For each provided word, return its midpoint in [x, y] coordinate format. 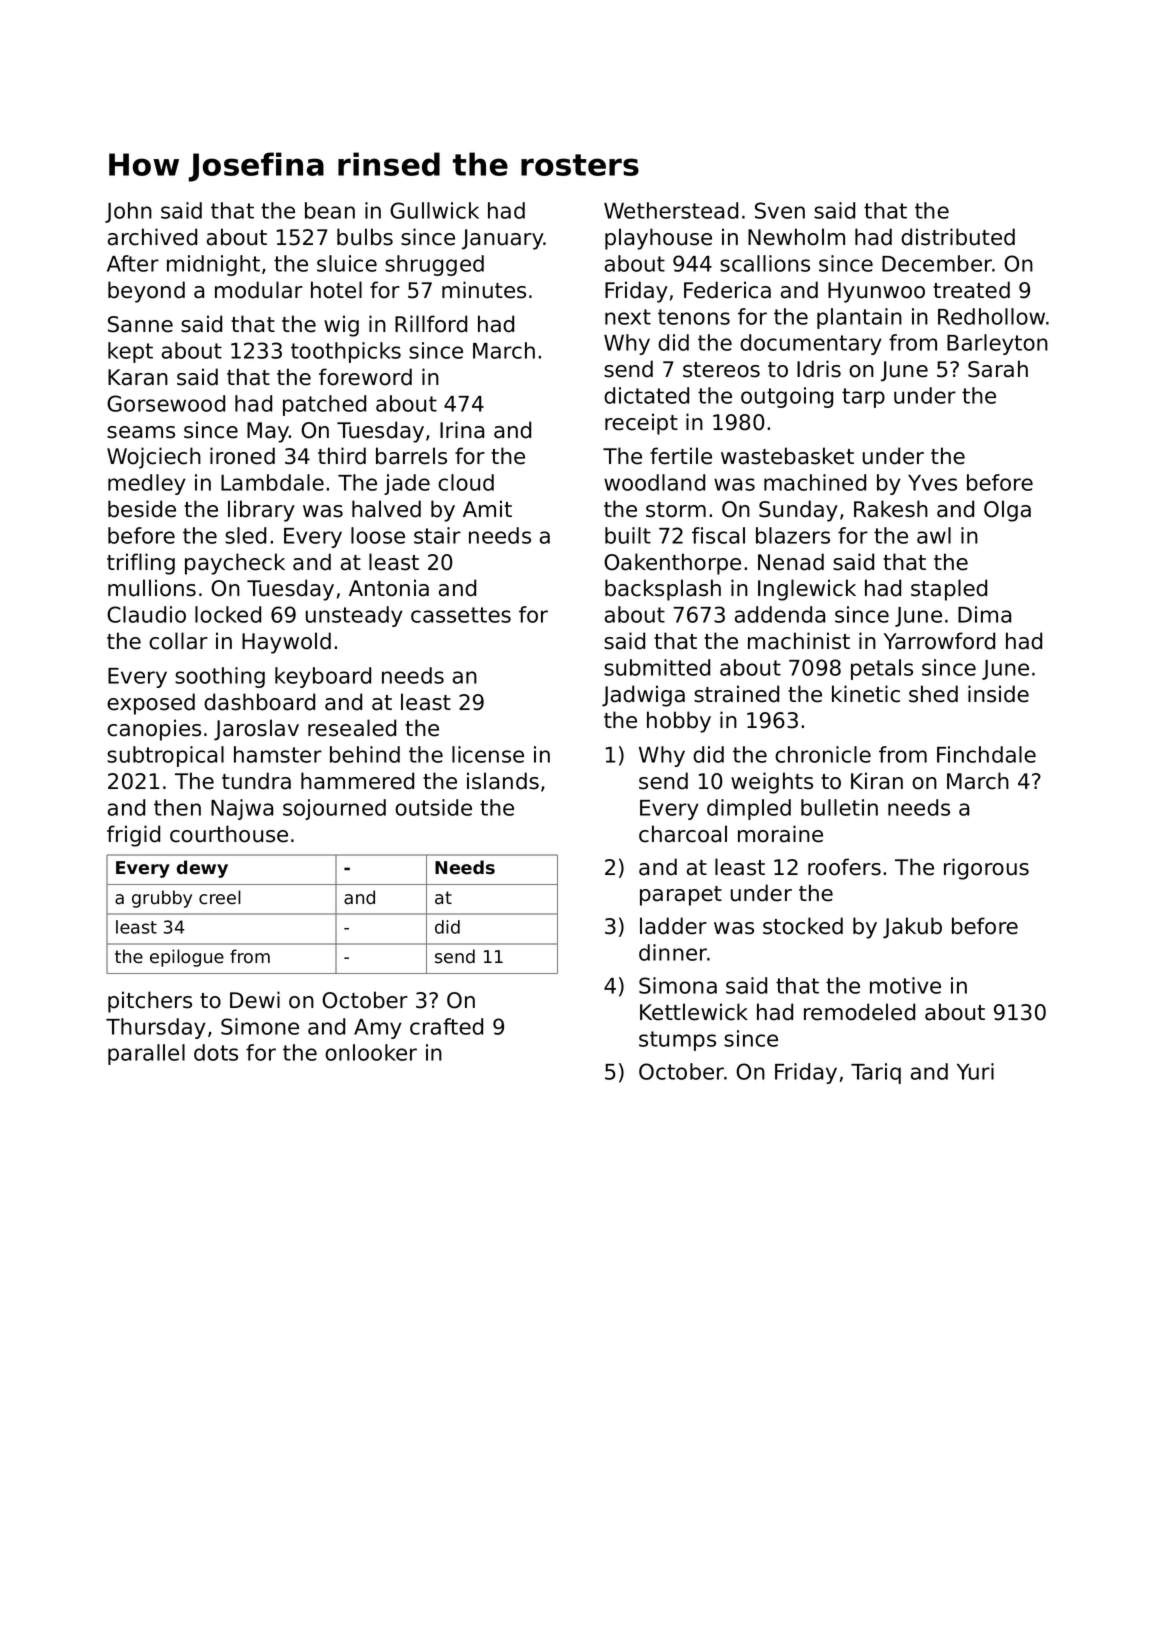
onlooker [371, 1052]
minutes [484, 290]
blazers [793, 535]
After [133, 263]
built [628, 535]
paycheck [235, 564]
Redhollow [991, 316]
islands [503, 781]
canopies [154, 730]
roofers [844, 867]
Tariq [876, 1073]
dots [216, 1052]
